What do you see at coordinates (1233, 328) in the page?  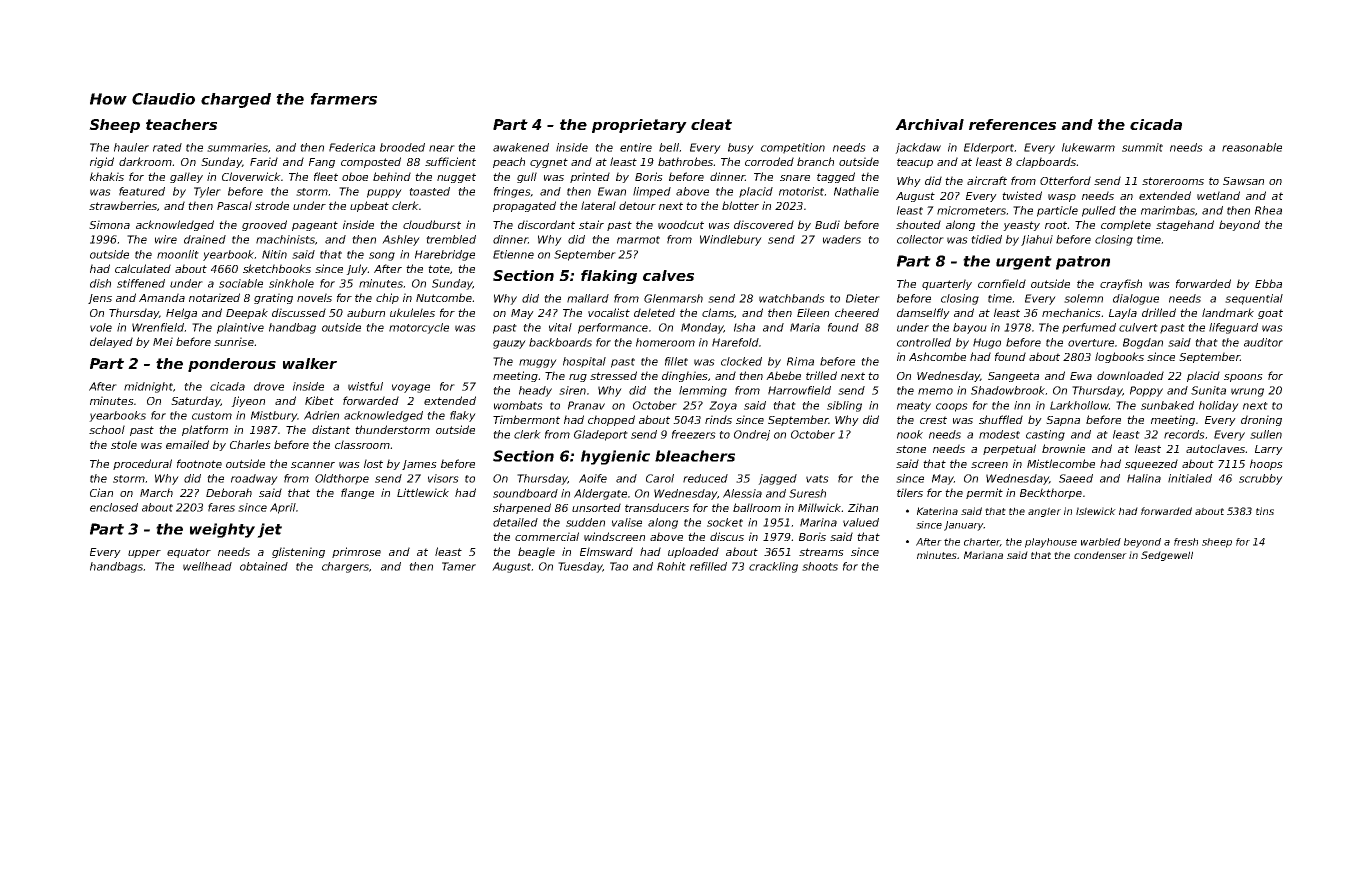 I see `lifeguard` at bounding box center [1233, 328].
